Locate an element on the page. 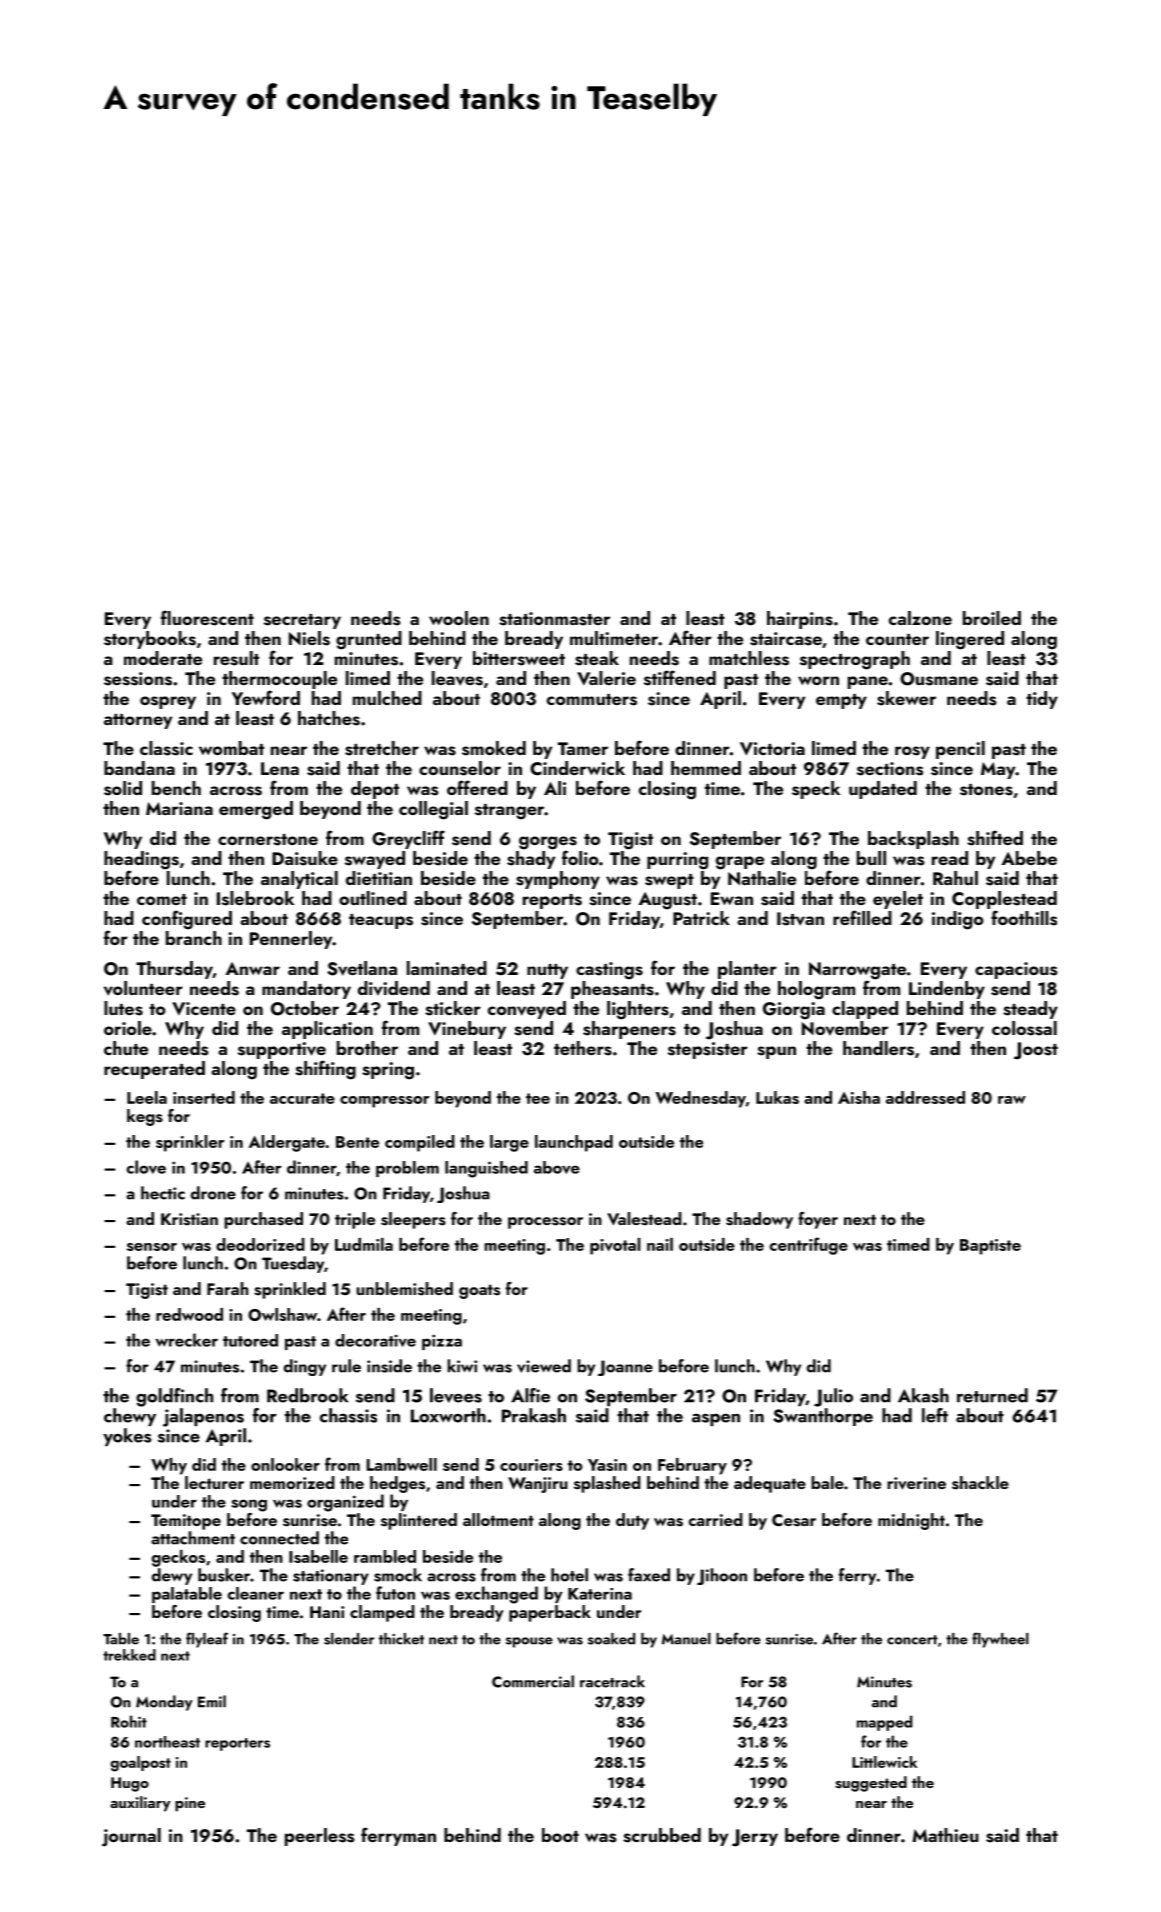  depot is located at coordinates (375, 790).
